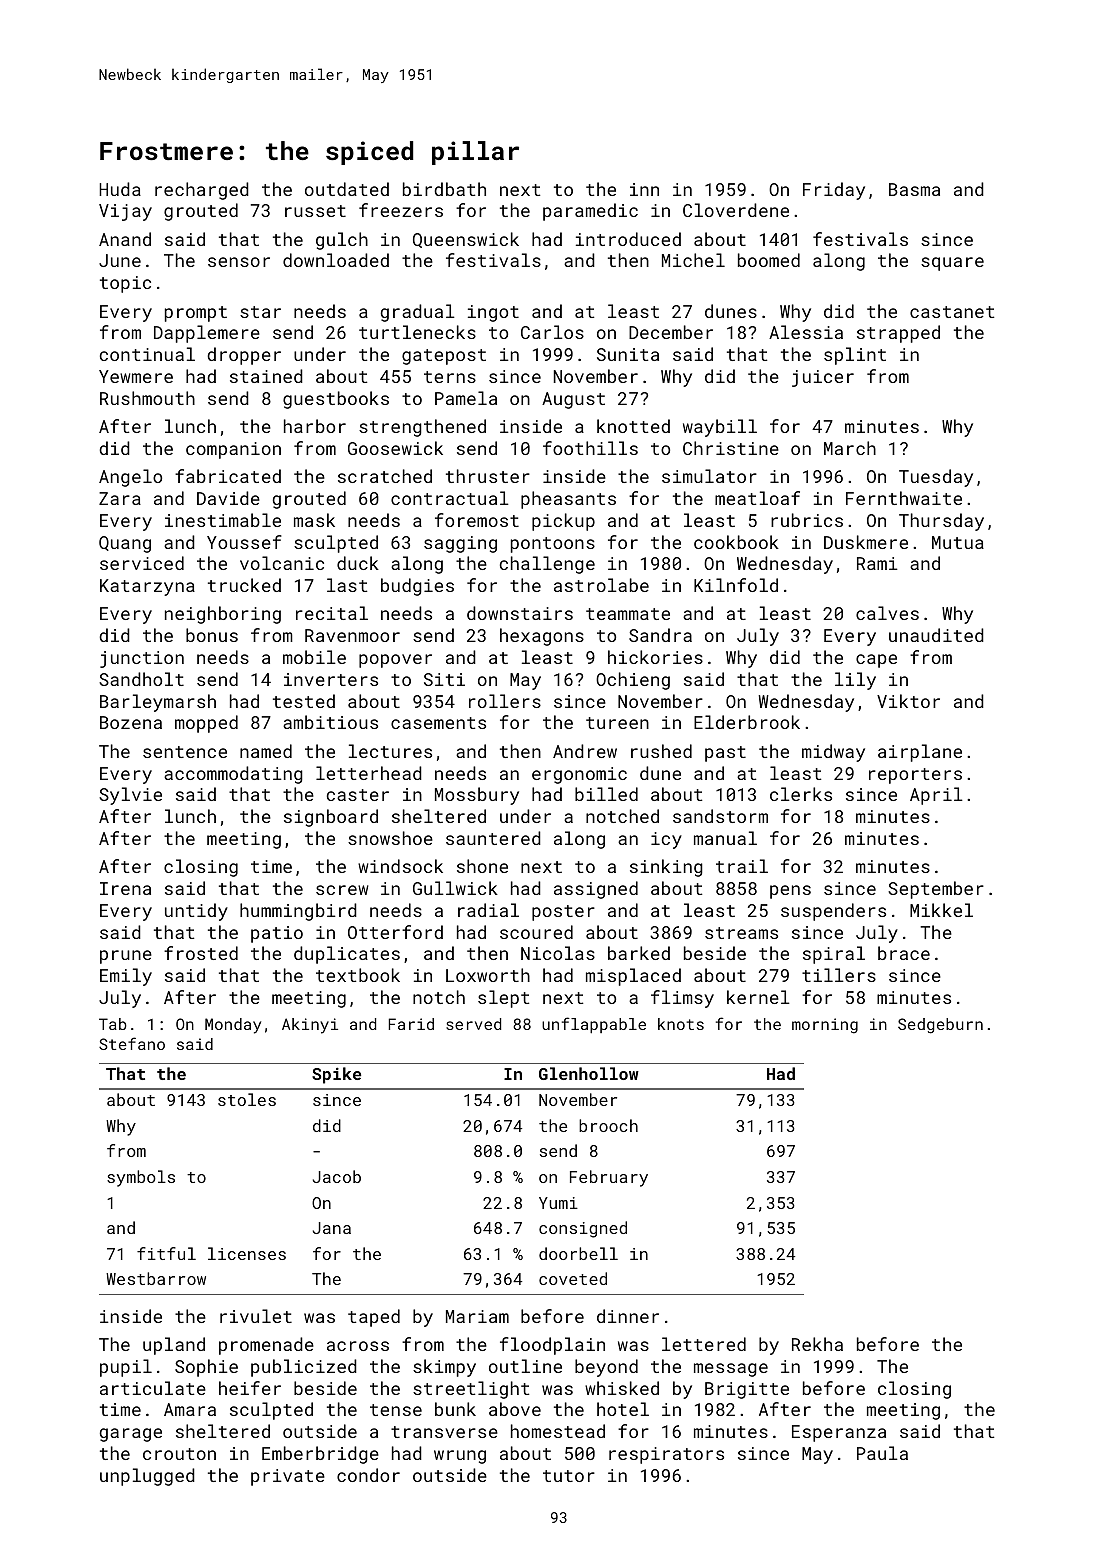  Describe the element at coordinates (126, 1368) in the screenshot. I see `pupil` at that location.
